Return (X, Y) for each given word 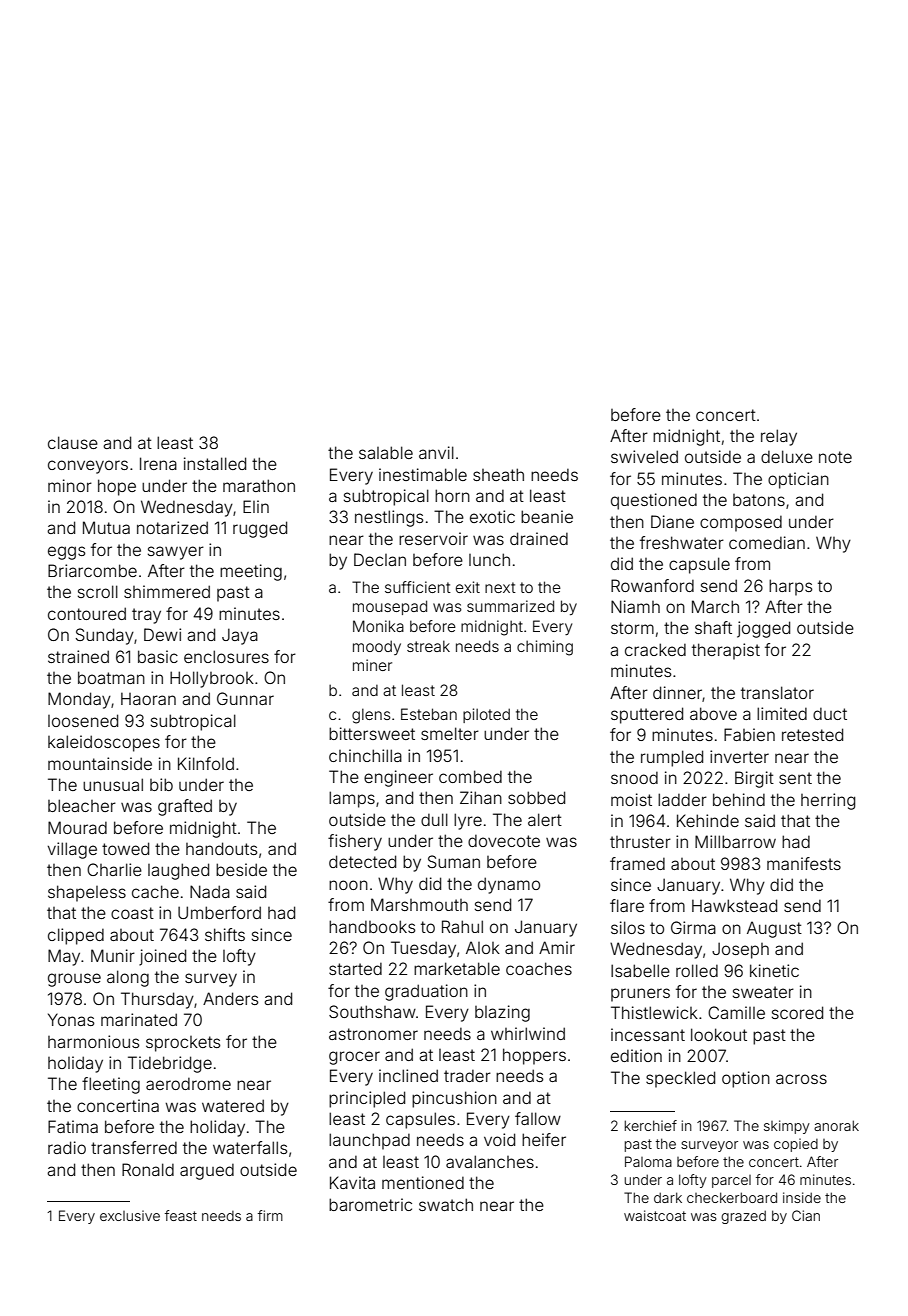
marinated (139, 1019)
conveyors (88, 467)
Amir (557, 947)
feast (181, 1215)
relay (779, 437)
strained (78, 656)
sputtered (647, 715)
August (774, 929)
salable (386, 452)
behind (739, 799)
